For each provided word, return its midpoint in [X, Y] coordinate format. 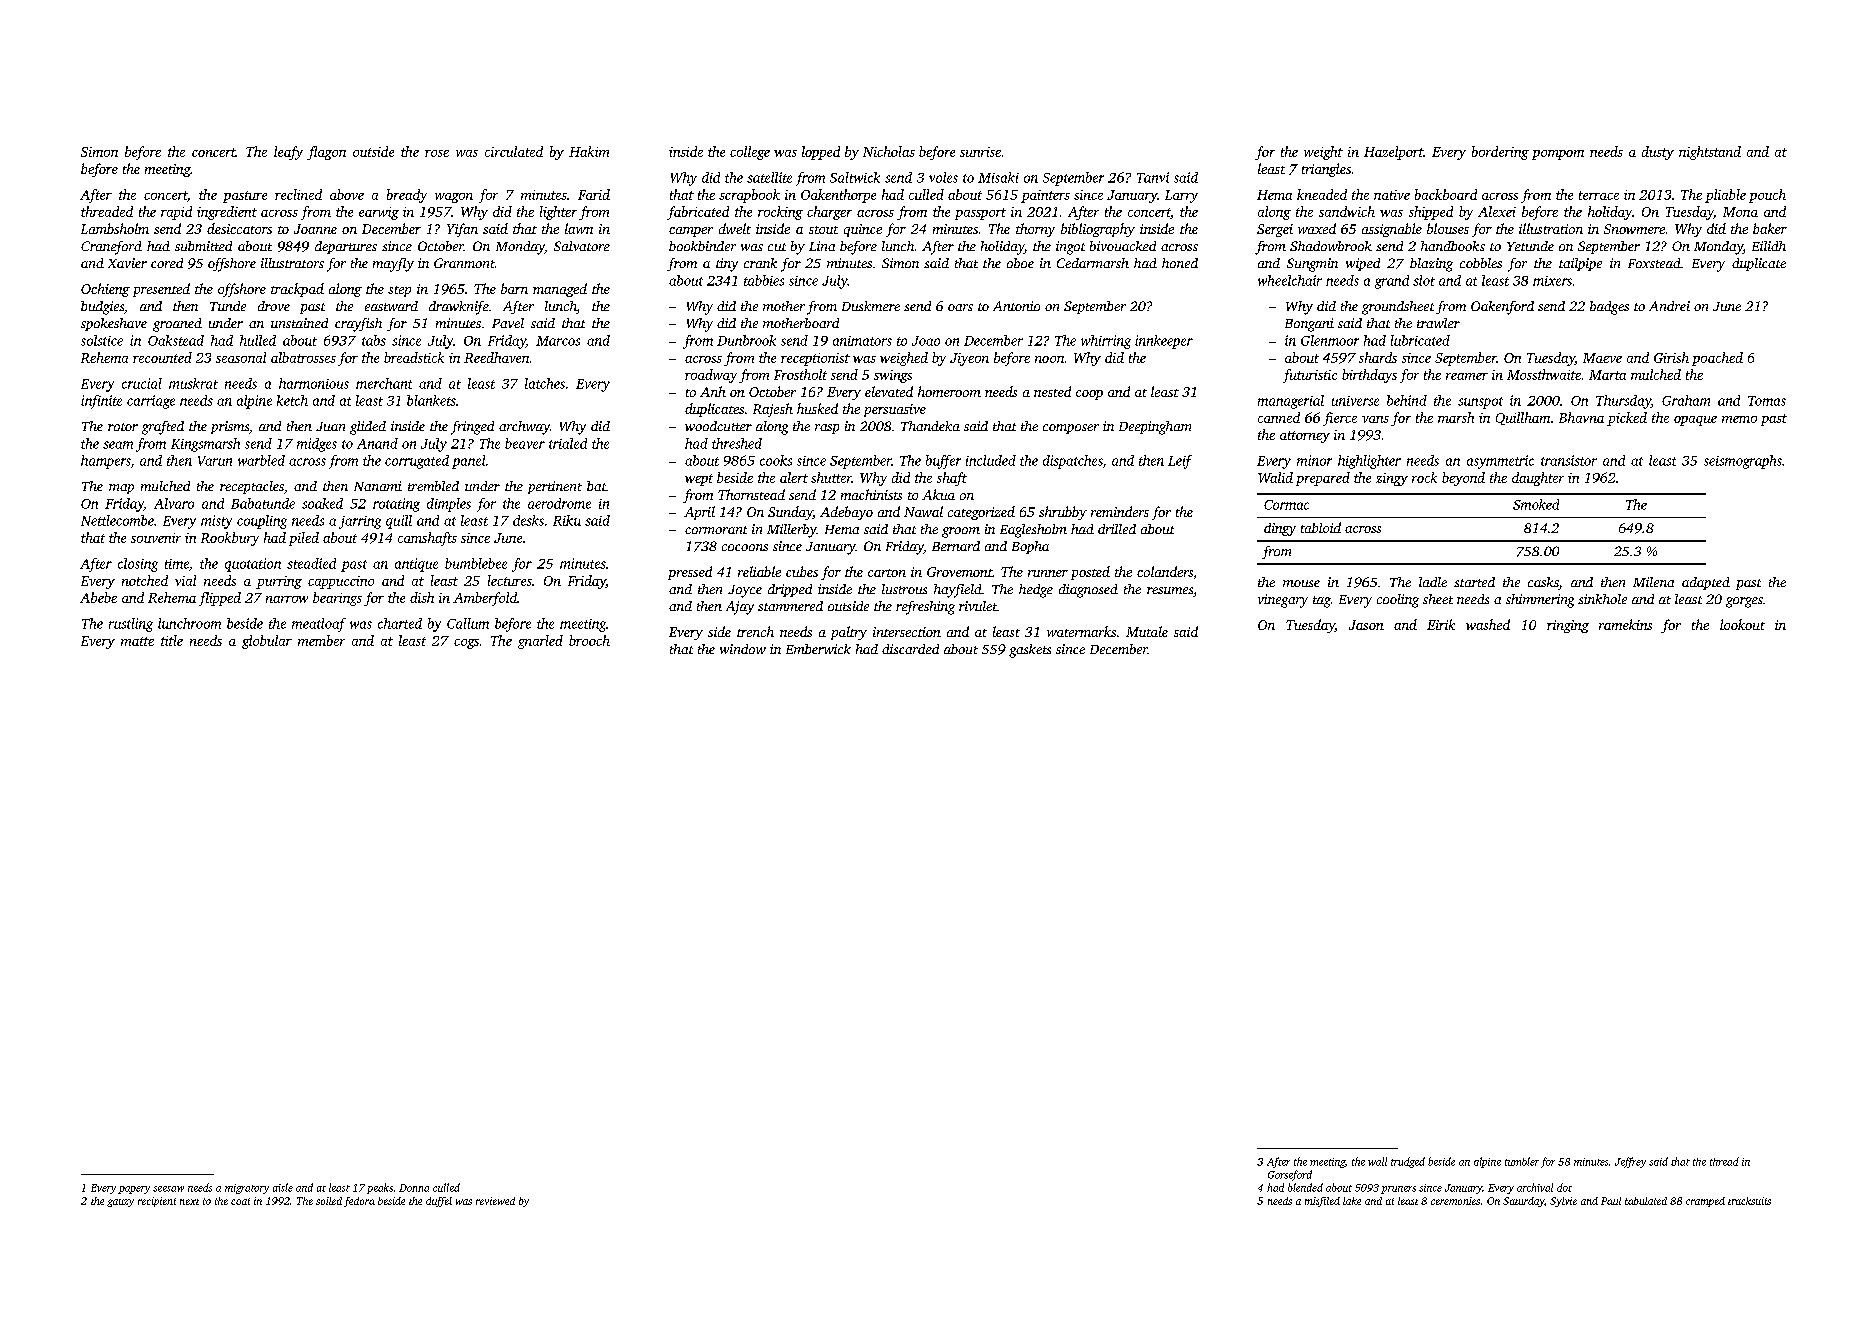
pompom [1558, 155]
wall [1377, 1161]
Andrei [1669, 306]
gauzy [120, 1203]
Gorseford [1290, 1175]
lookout [1742, 624]
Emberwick [818, 649]
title [172, 640]
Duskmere [871, 306]
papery [134, 1190]
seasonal [241, 357]
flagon [326, 153]
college [750, 153]
